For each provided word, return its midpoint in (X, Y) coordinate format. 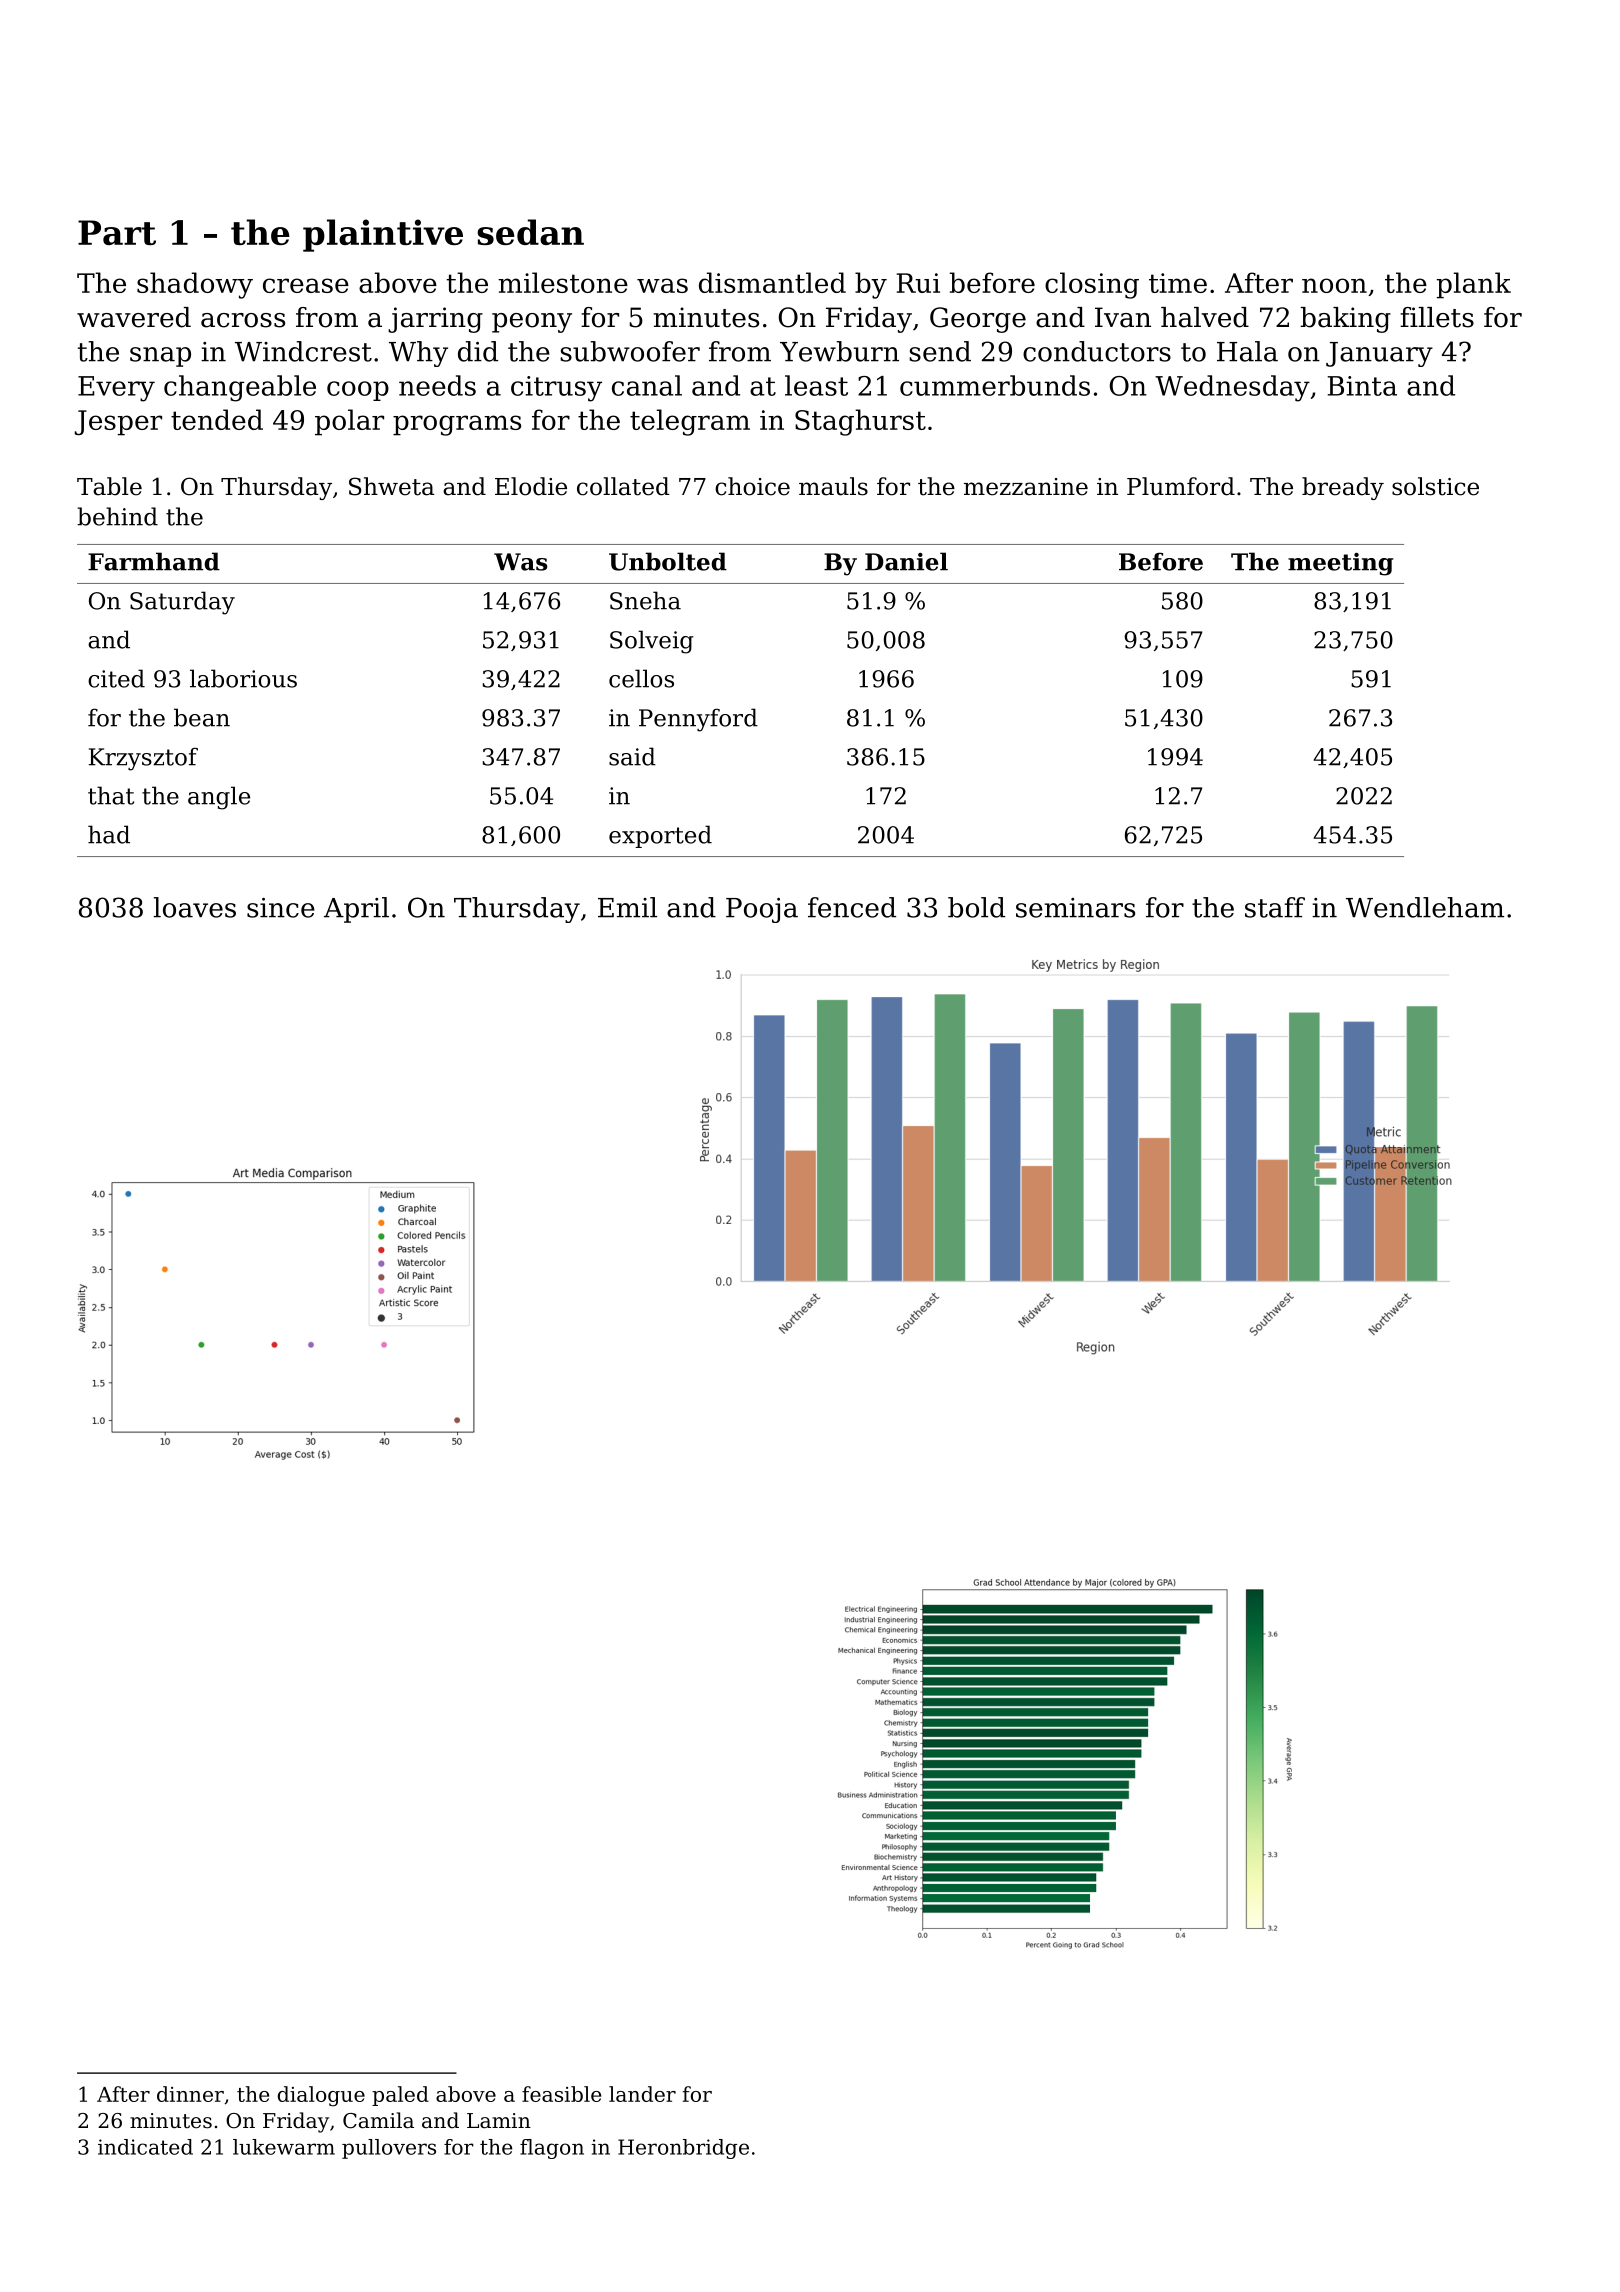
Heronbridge (683, 2149)
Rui (918, 283)
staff (1275, 907)
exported (660, 836)
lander (642, 2094)
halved (1205, 317)
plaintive (383, 235)
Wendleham (1425, 907)
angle (219, 798)
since (281, 908)
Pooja (762, 910)
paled (400, 2096)
